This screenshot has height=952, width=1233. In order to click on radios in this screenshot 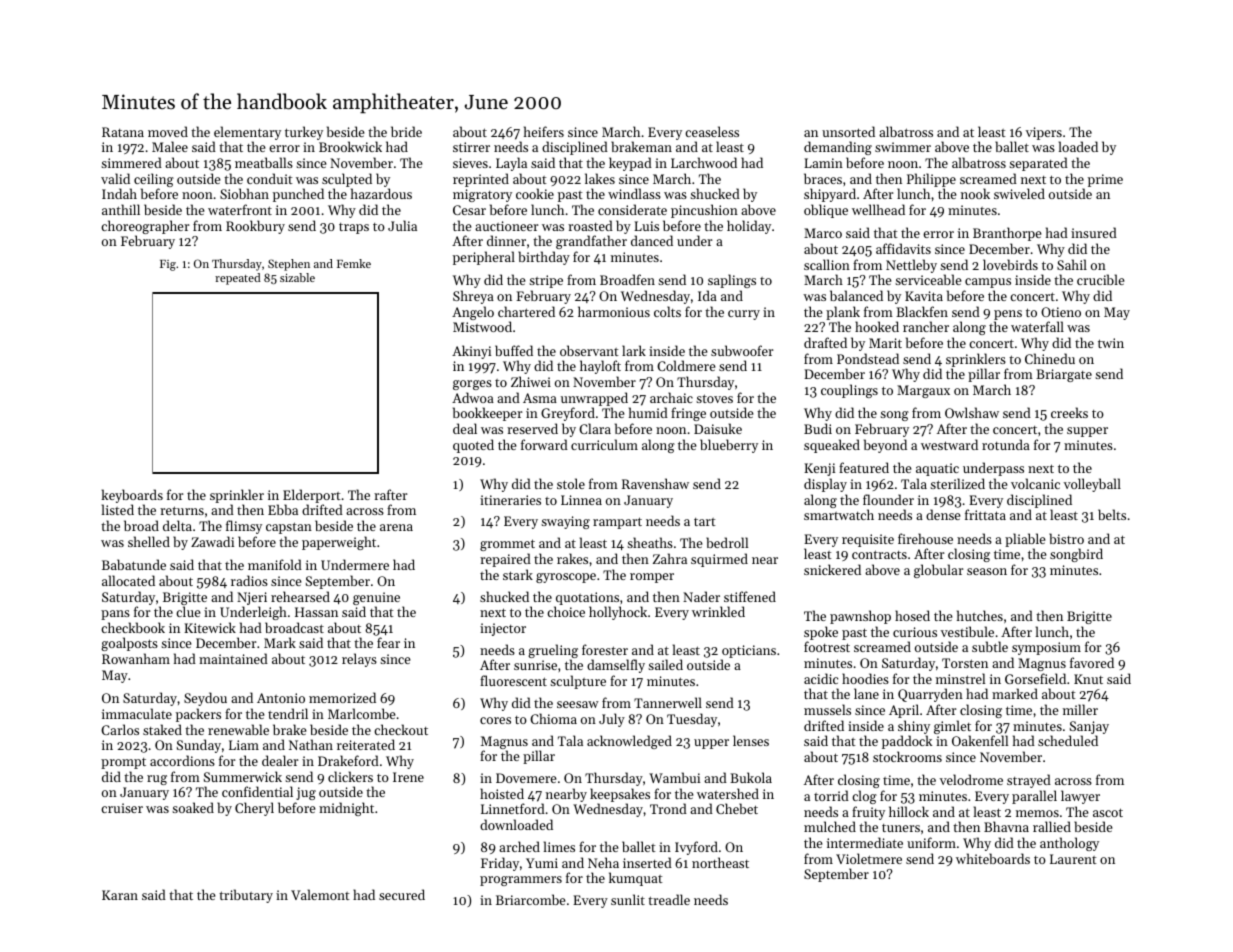, I will do `click(249, 580)`.
